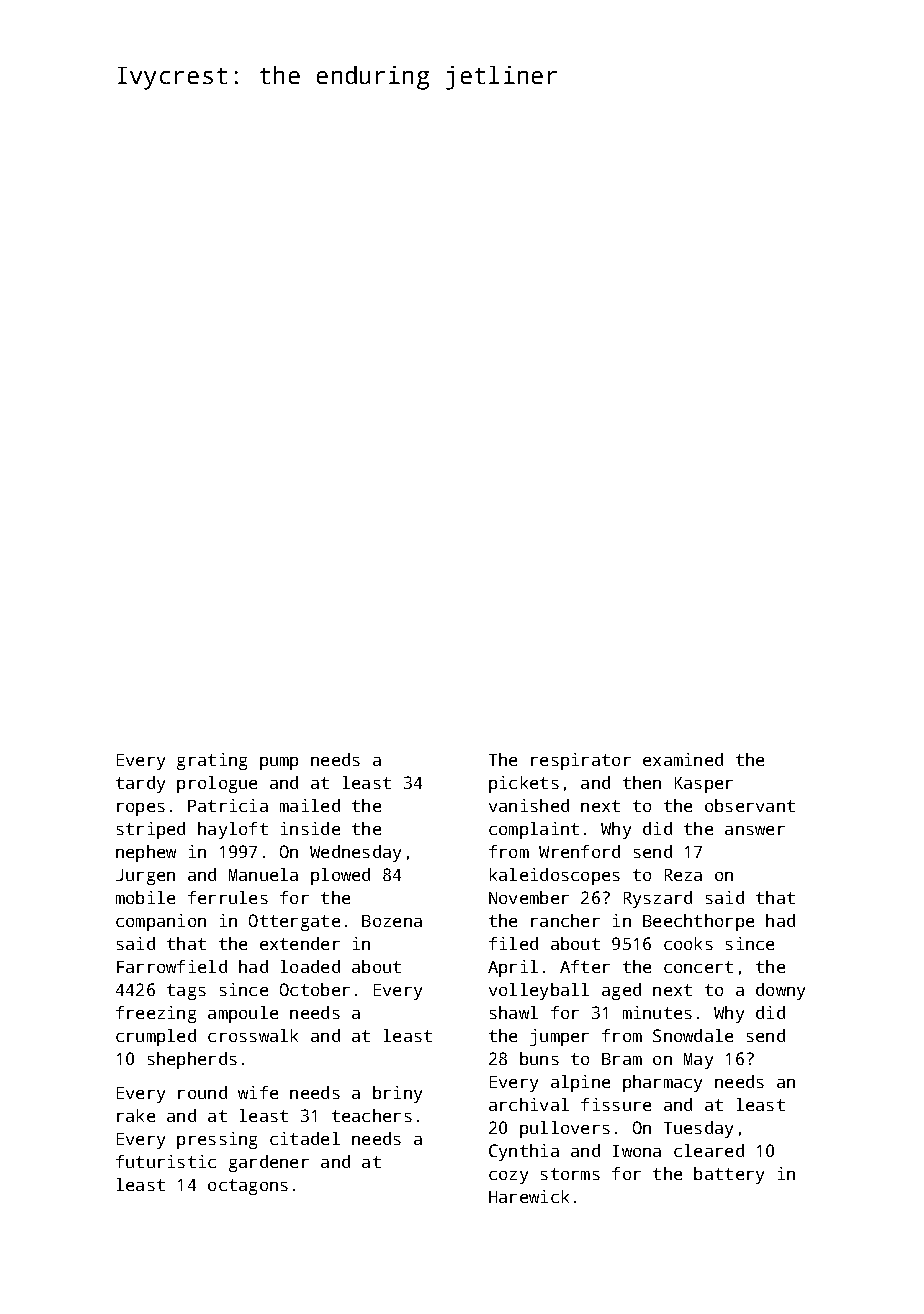 The image size is (924, 1314). Describe the element at coordinates (514, 1012) in the screenshot. I see `shawl` at that location.
